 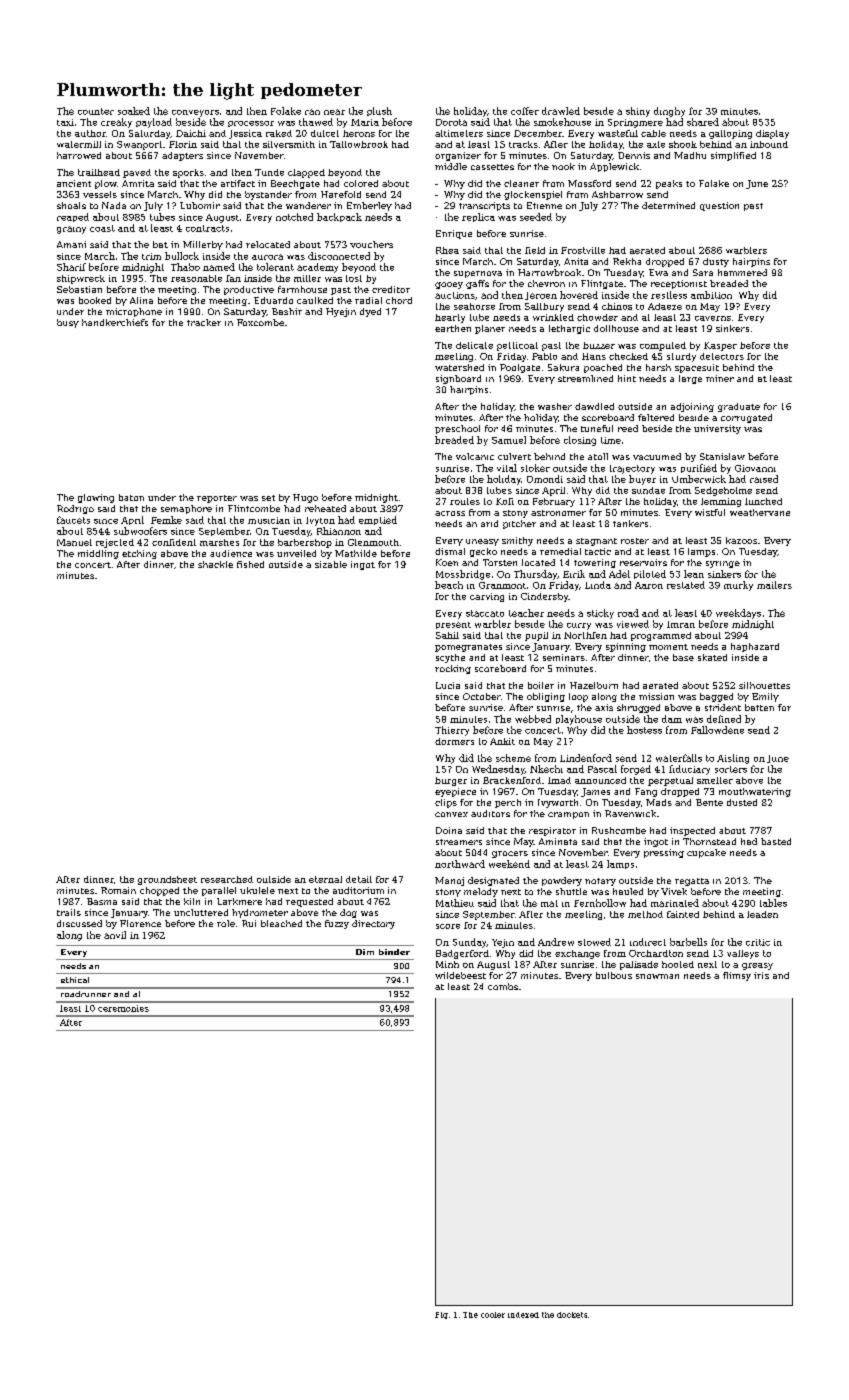 I want to click on researched, so click(x=227, y=879).
